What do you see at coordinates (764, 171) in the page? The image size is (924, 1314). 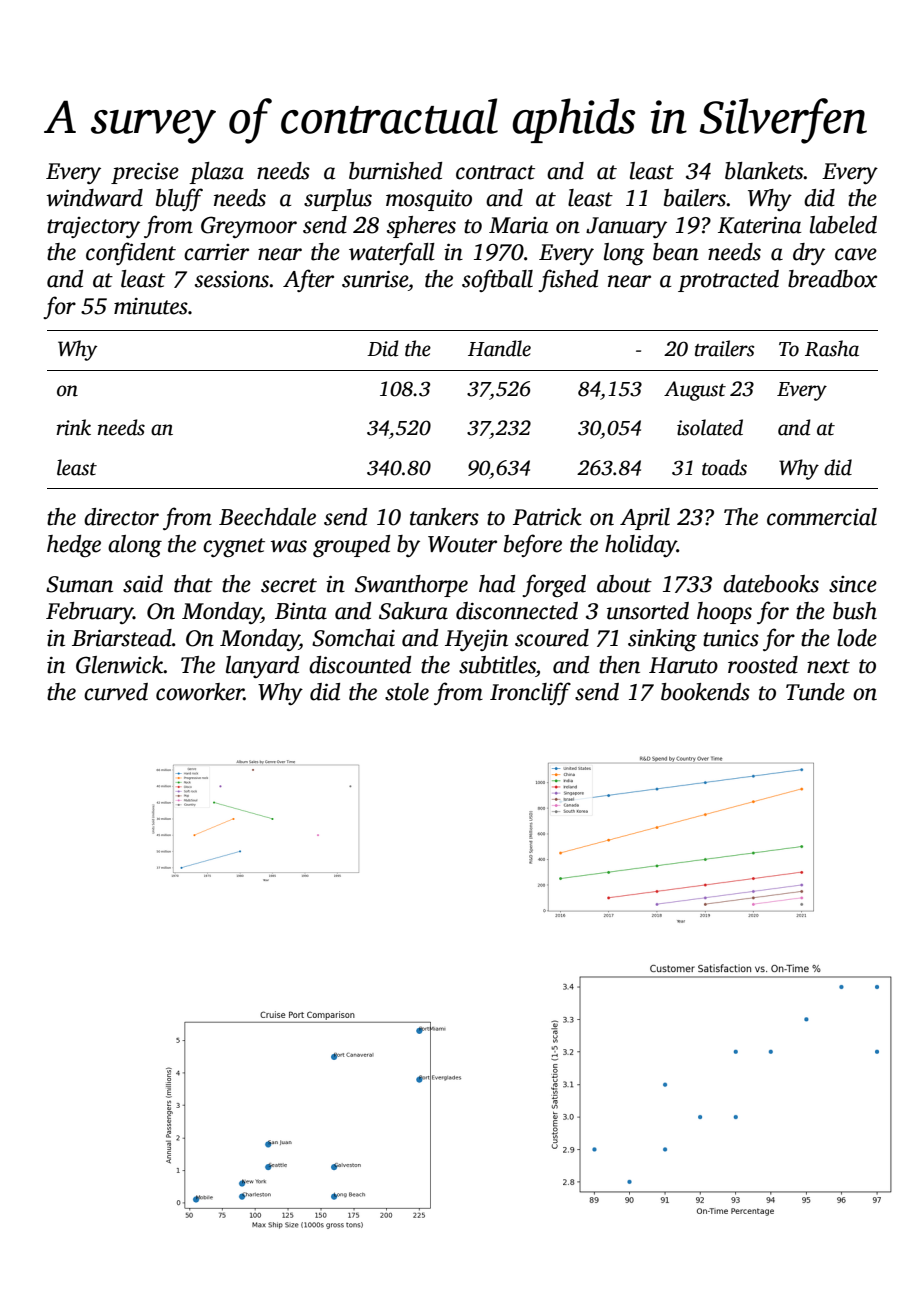 I see `blankets` at bounding box center [764, 171].
